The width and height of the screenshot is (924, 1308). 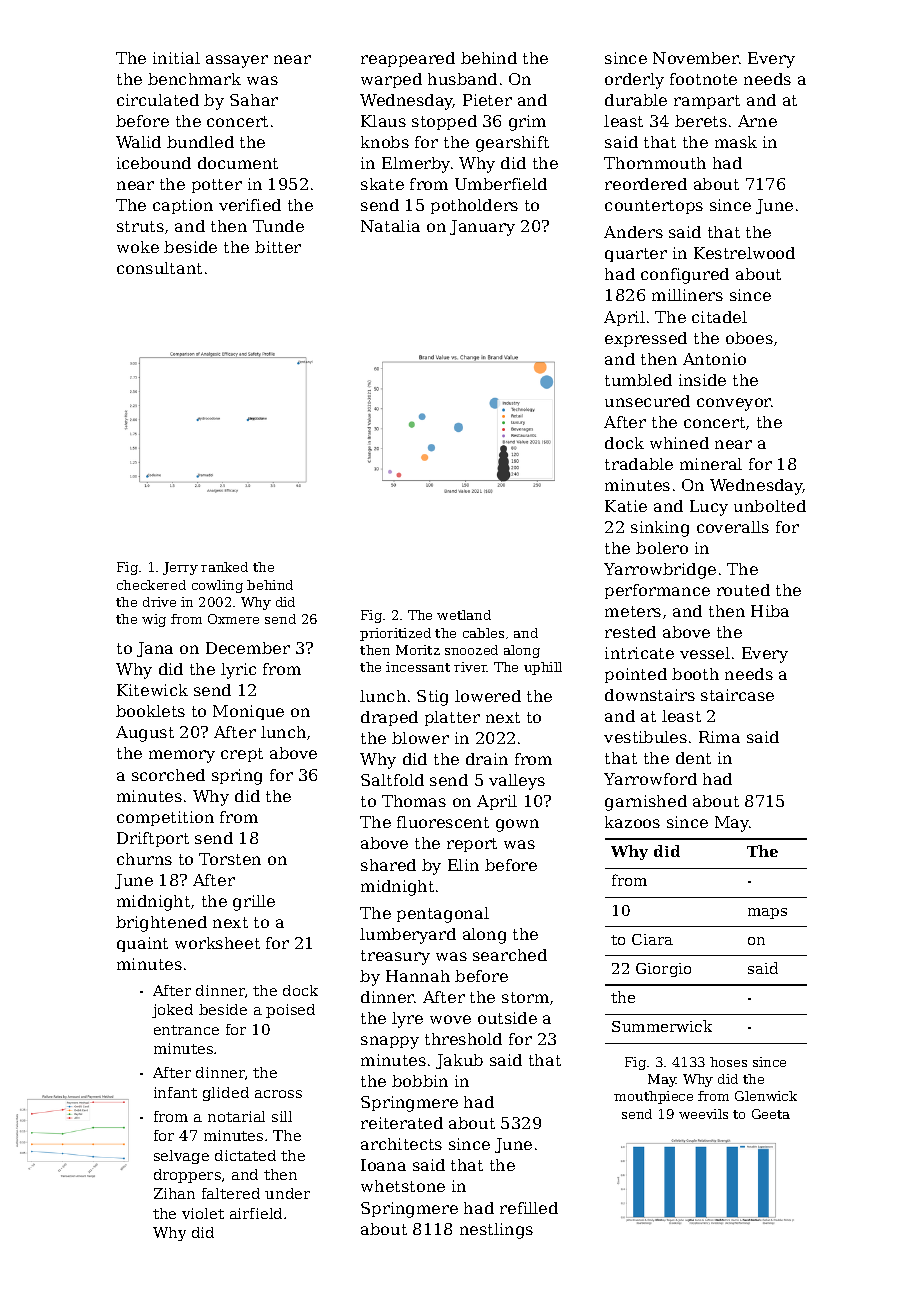 What do you see at coordinates (181, 1157) in the screenshot?
I see `selvage` at bounding box center [181, 1157].
